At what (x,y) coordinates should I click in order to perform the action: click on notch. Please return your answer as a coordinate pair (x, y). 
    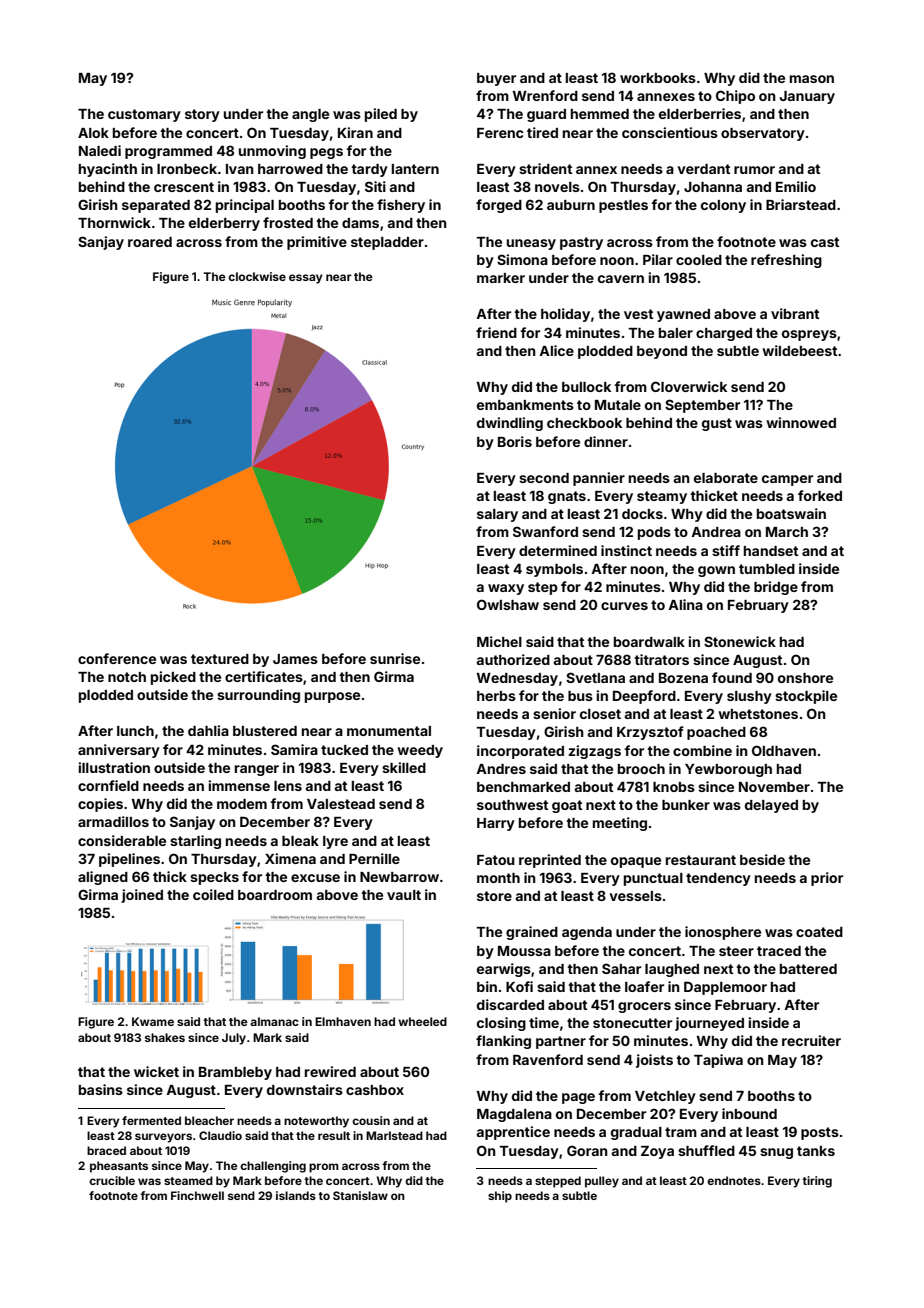
    Looking at the image, I should click on (127, 677).
